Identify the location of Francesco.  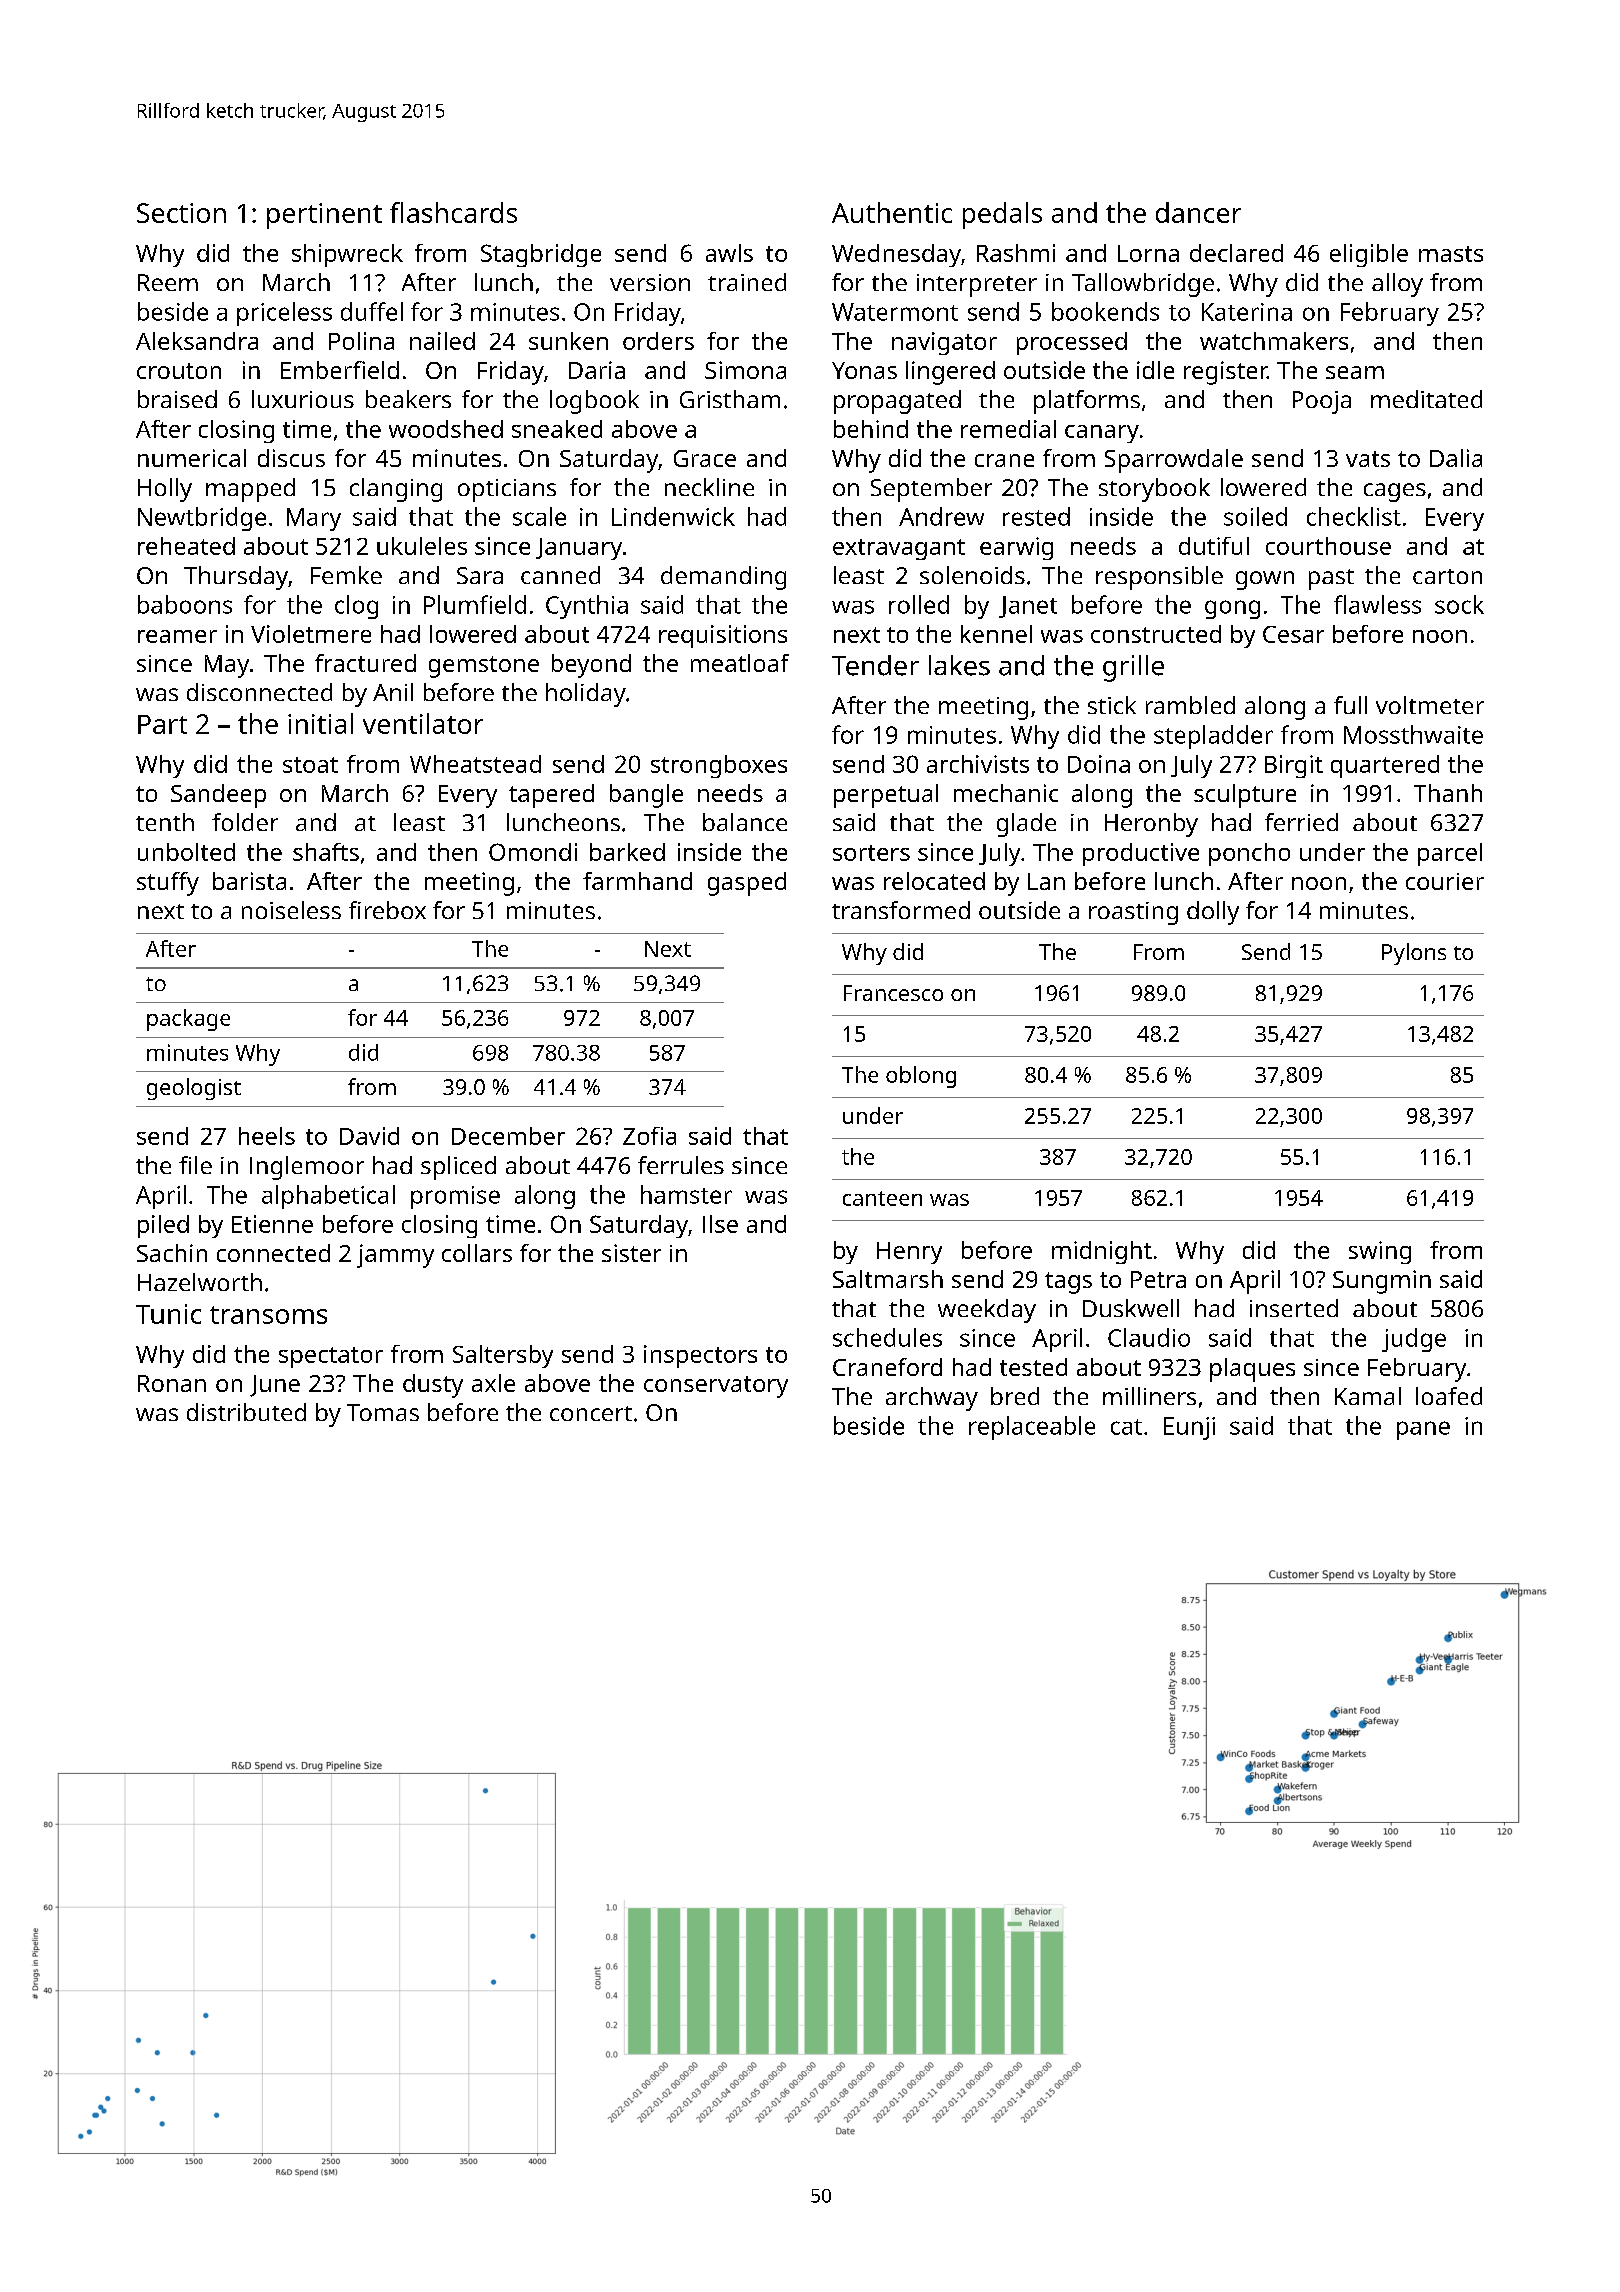
(893, 993).
